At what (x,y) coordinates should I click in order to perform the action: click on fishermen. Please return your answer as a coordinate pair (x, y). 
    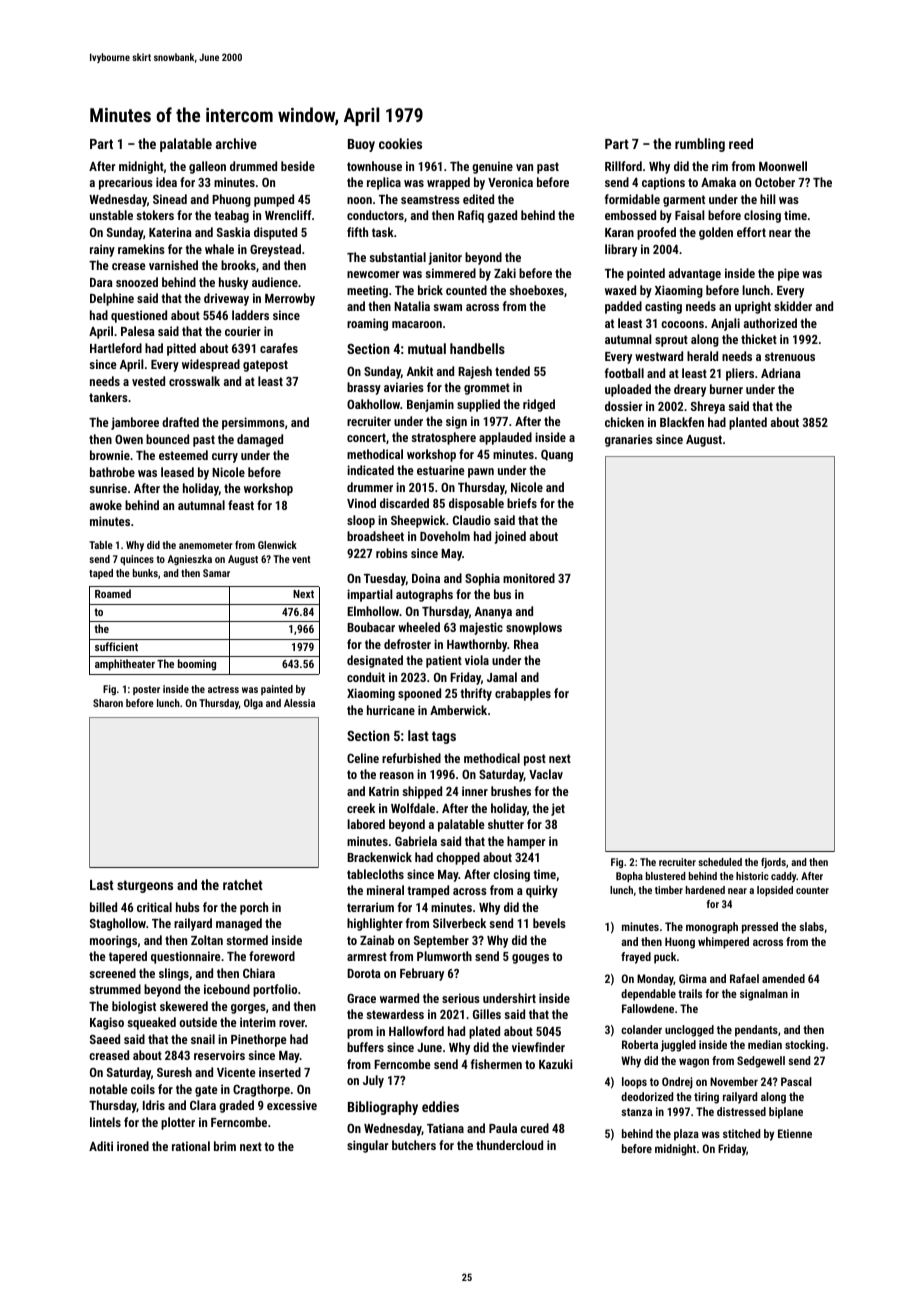
    Looking at the image, I should click on (496, 1064).
